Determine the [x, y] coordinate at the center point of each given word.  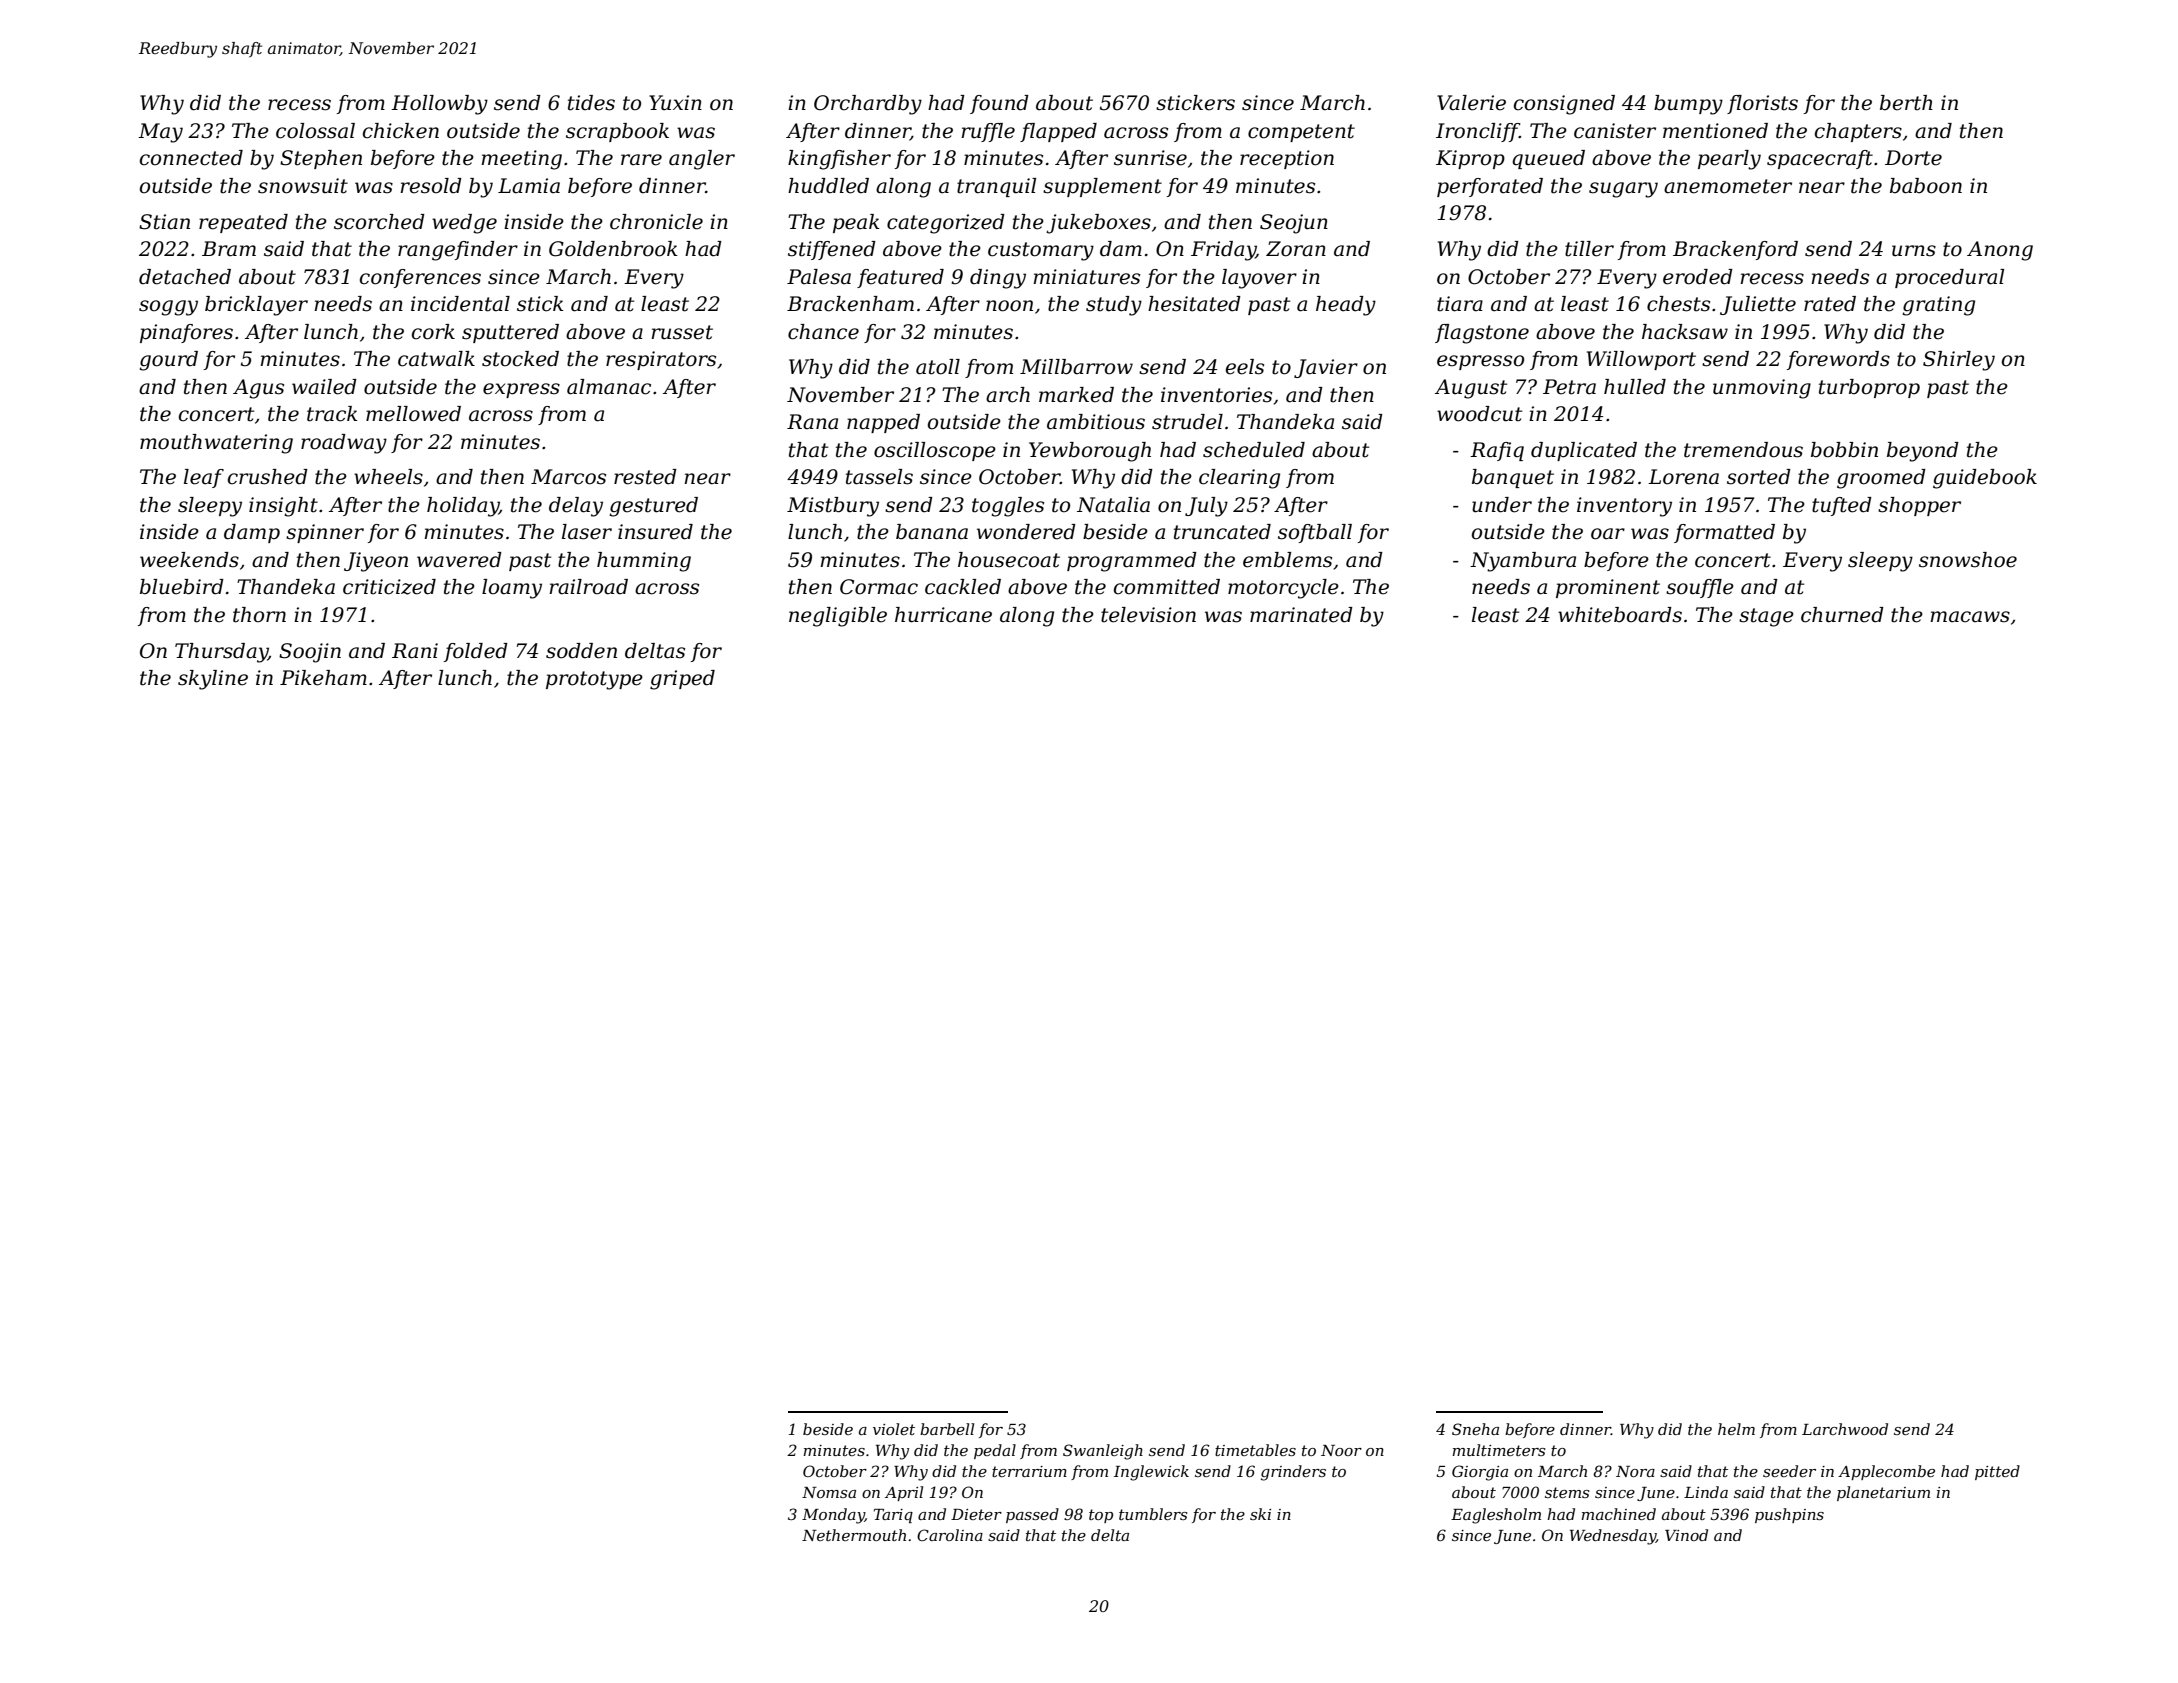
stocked [520, 359]
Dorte [1913, 158]
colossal [315, 131]
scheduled [1254, 450]
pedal [995, 1451]
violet [894, 1429]
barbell [947, 1429]
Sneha [1475, 1429]
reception [1287, 159]
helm [1736, 1429]
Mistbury [833, 507]
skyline [213, 680]
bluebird [182, 587]
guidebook [1985, 479]
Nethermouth [854, 1535]
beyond [1923, 452]
